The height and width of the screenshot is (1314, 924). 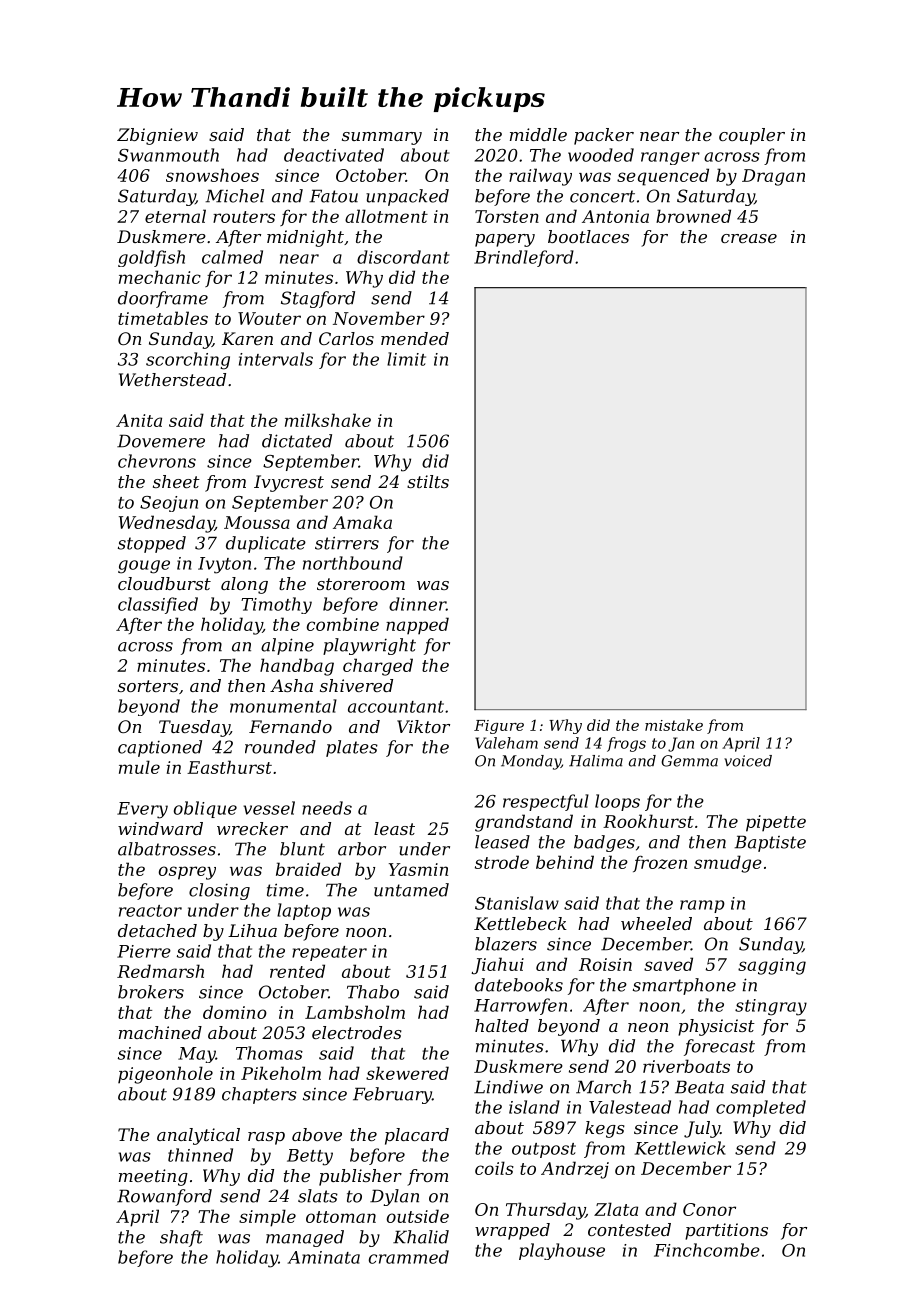 What do you see at coordinates (334, 155) in the screenshot?
I see `deactivated` at bounding box center [334, 155].
